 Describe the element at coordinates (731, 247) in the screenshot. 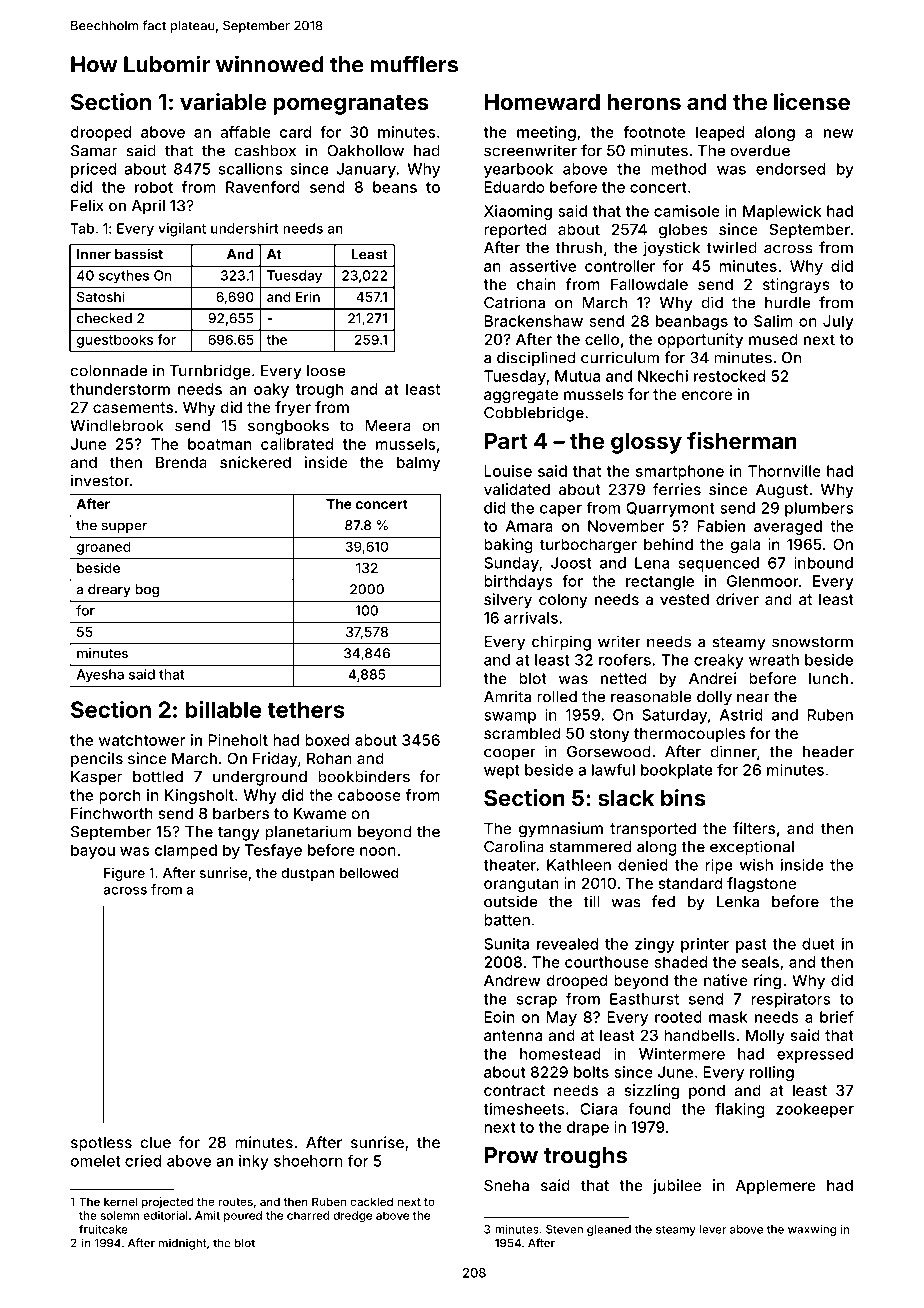

I see `twirled` at that location.
